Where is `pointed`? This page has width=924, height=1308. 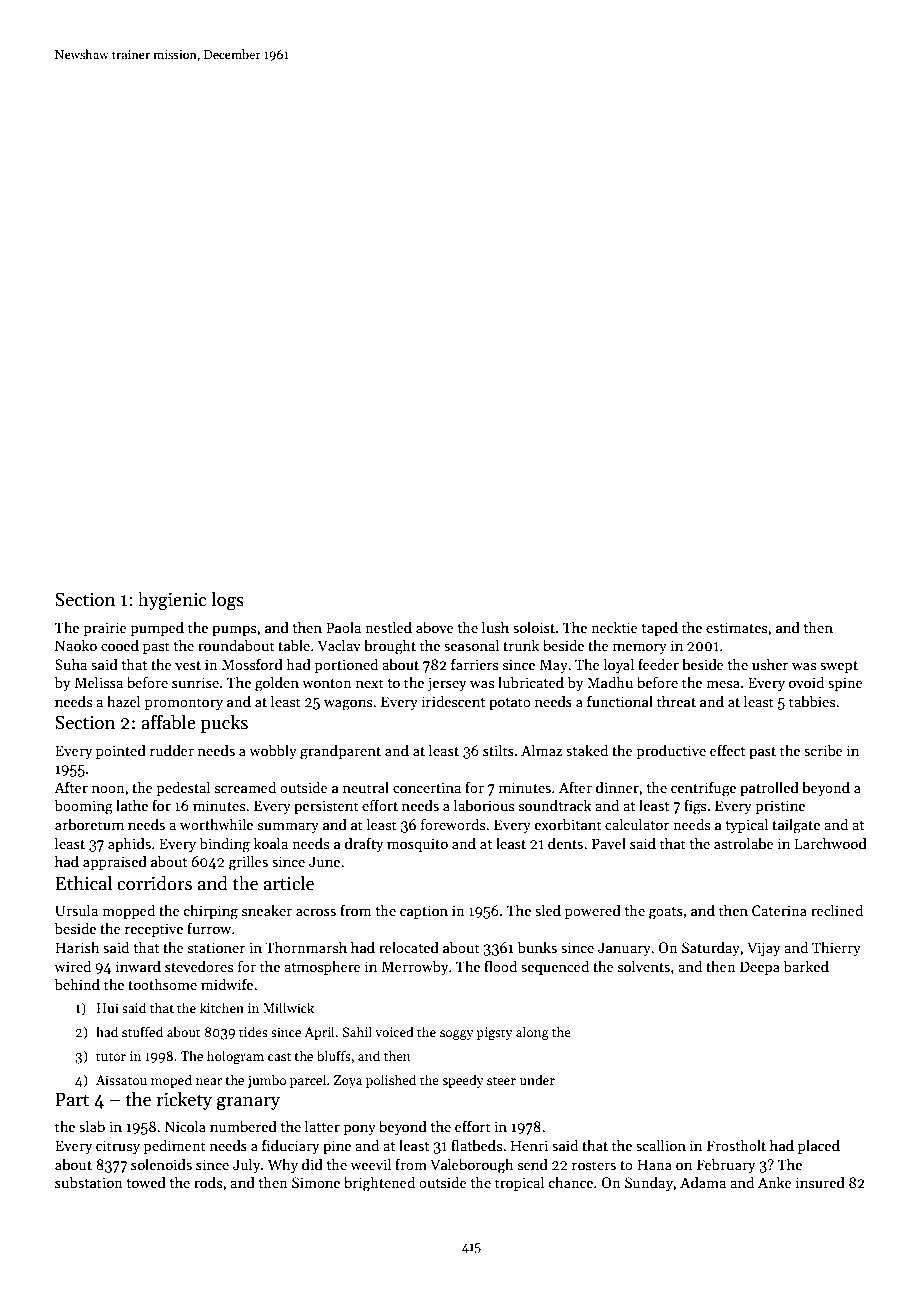 pointed is located at coordinates (121, 751).
